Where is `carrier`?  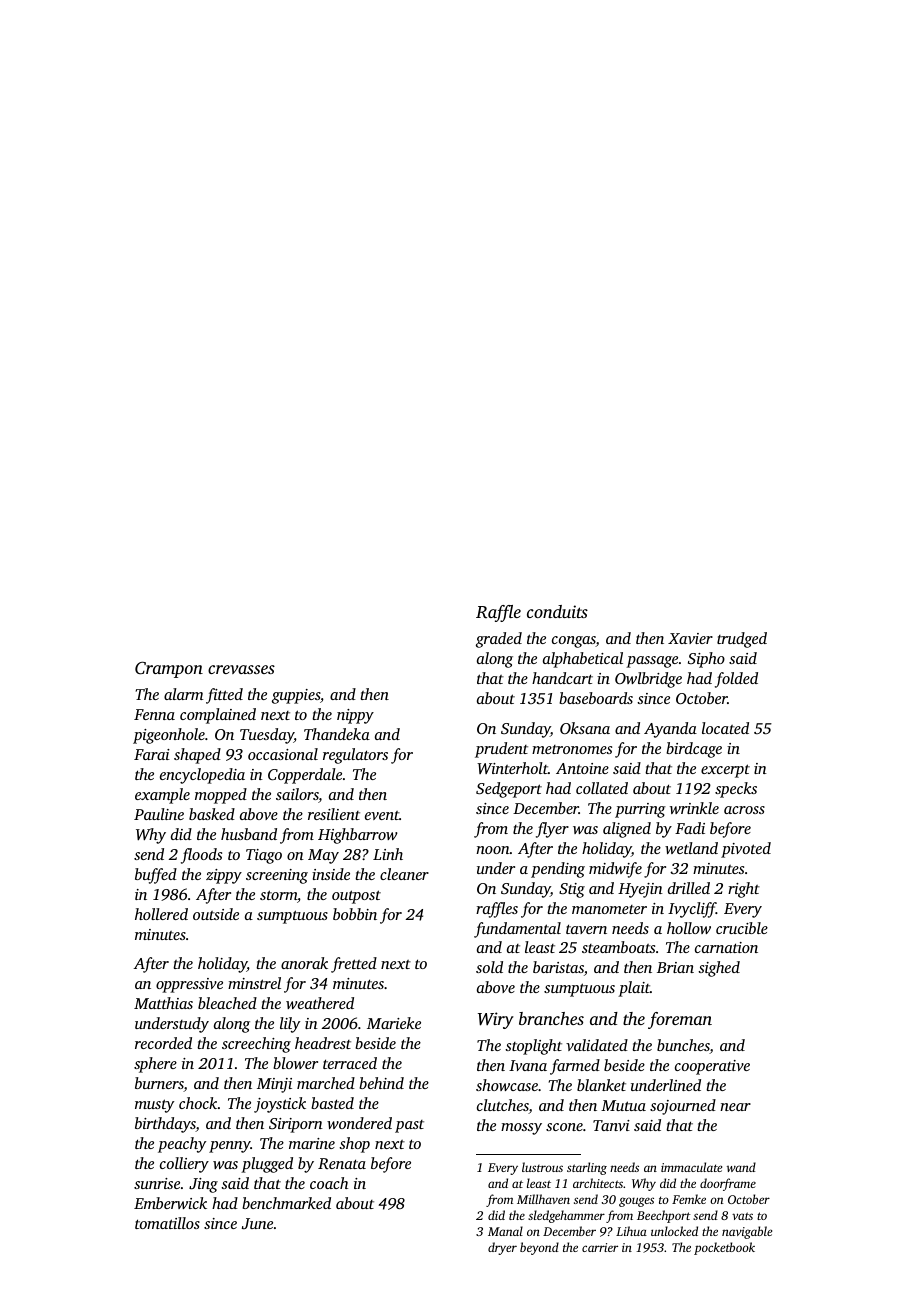
carrier is located at coordinates (600, 1247).
